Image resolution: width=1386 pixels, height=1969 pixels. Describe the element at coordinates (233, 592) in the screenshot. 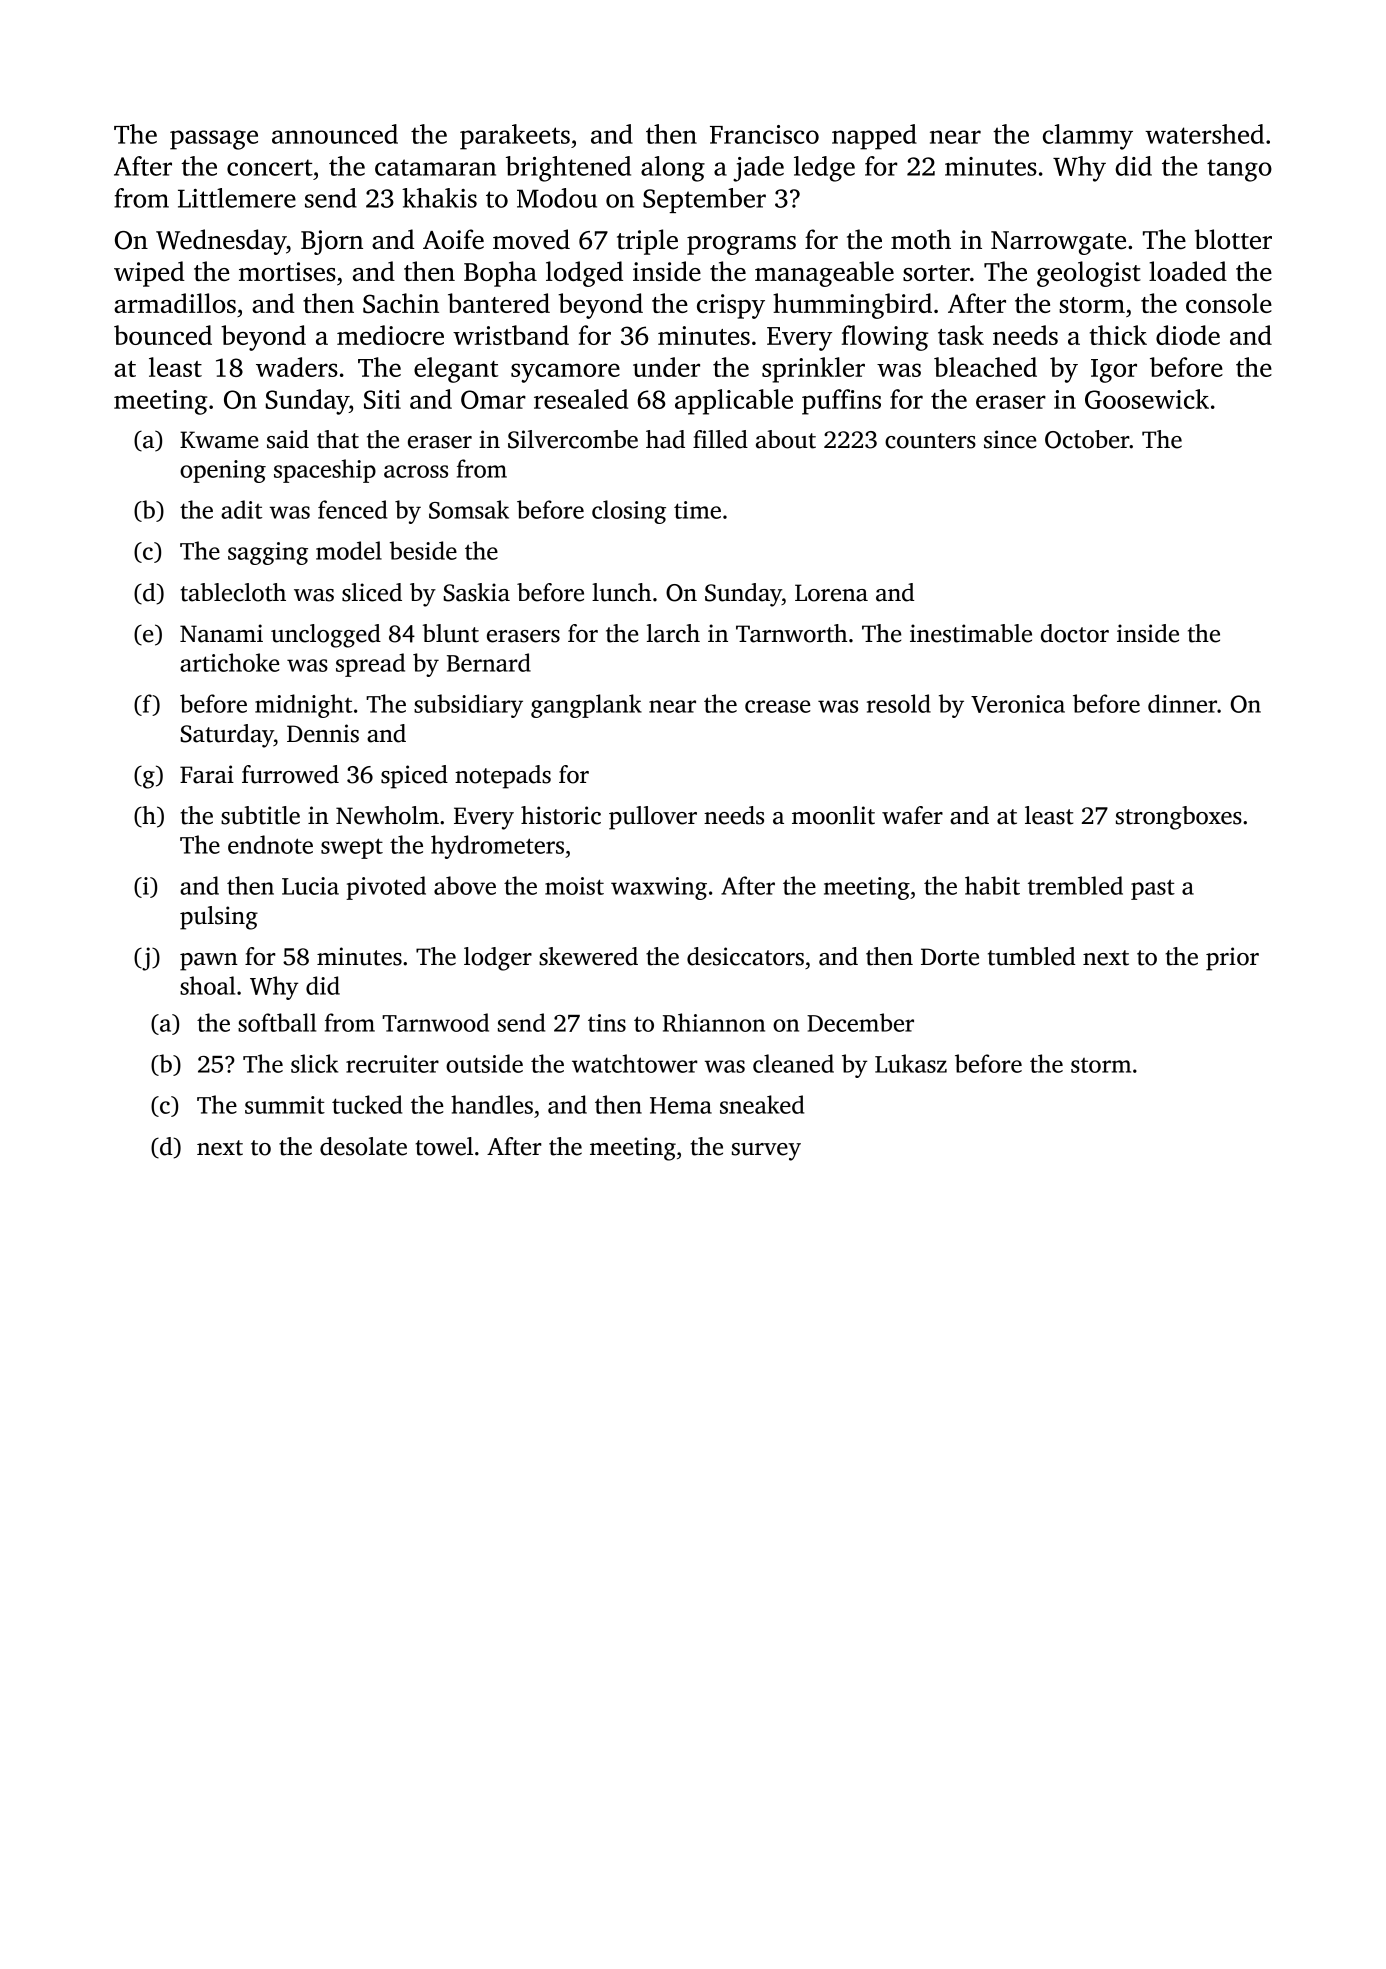

I see `tablecloth` at that location.
